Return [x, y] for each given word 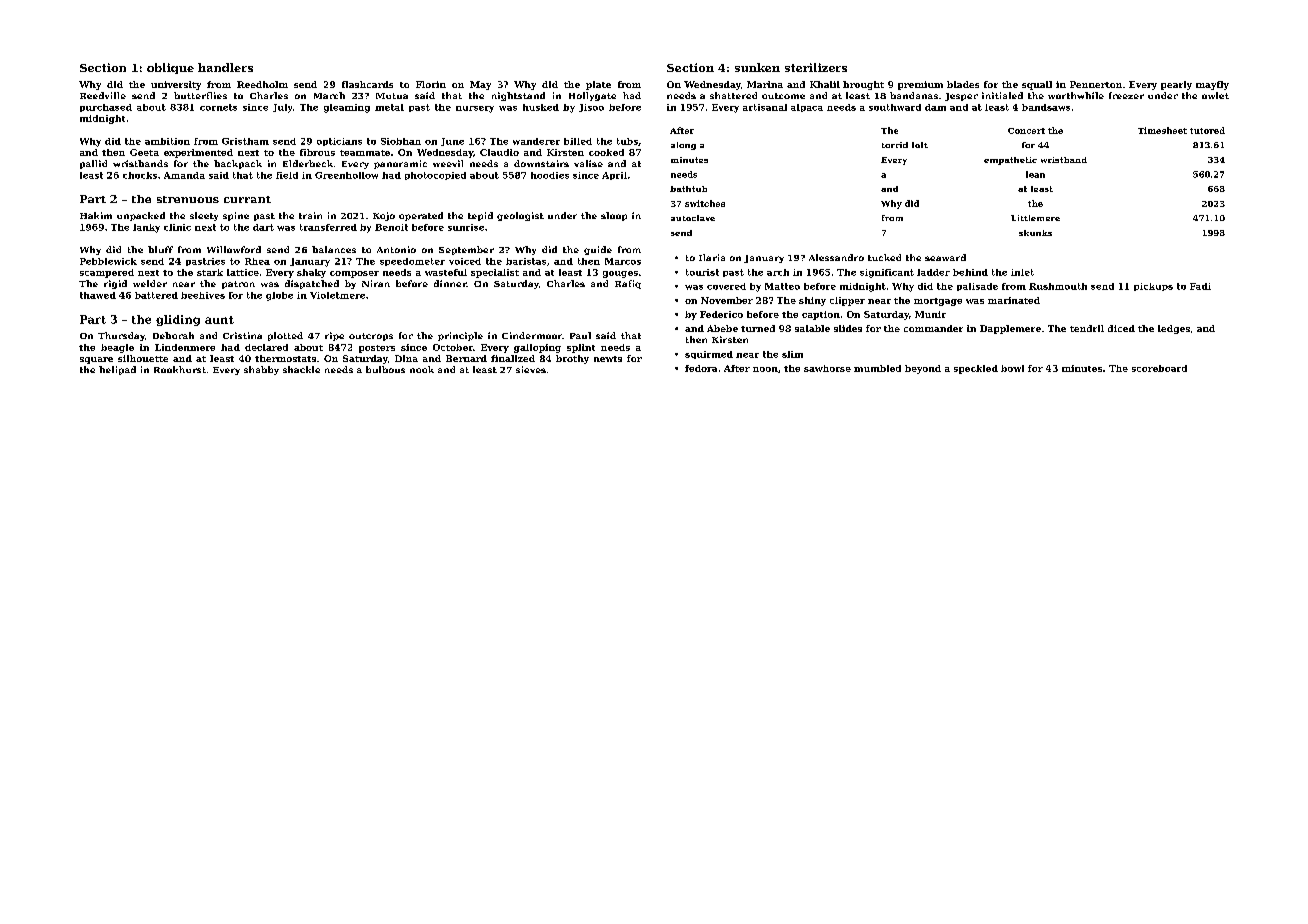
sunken [757, 67]
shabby [261, 370]
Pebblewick [108, 261]
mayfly [1212, 85]
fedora [701, 368]
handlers [225, 67]
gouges [620, 274]
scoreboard [1159, 368]
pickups [1153, 287]
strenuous [188, 199]
